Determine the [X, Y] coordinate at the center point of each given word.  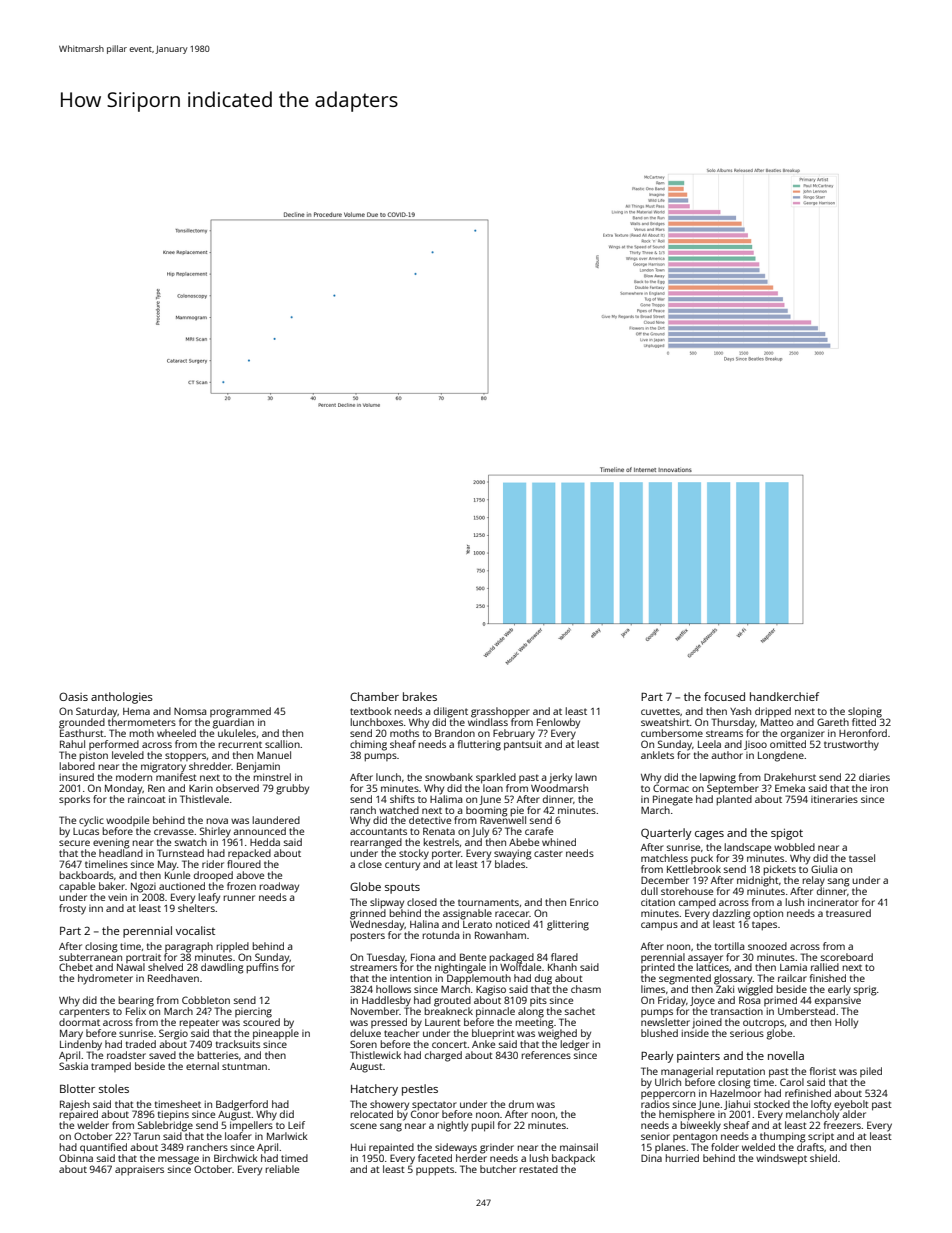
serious [747, 1033]
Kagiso [491, 991]
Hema [136, 711]
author [727, 755]
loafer [238, 1136]
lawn [586, 777]
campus [659, 926]
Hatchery [374, 1090]
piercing [253, 1013]
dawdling [222, 968]
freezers [842, 1125]
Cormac [671, 788]
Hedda [265, 842]
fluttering [479, 745]
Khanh [562, 967]
